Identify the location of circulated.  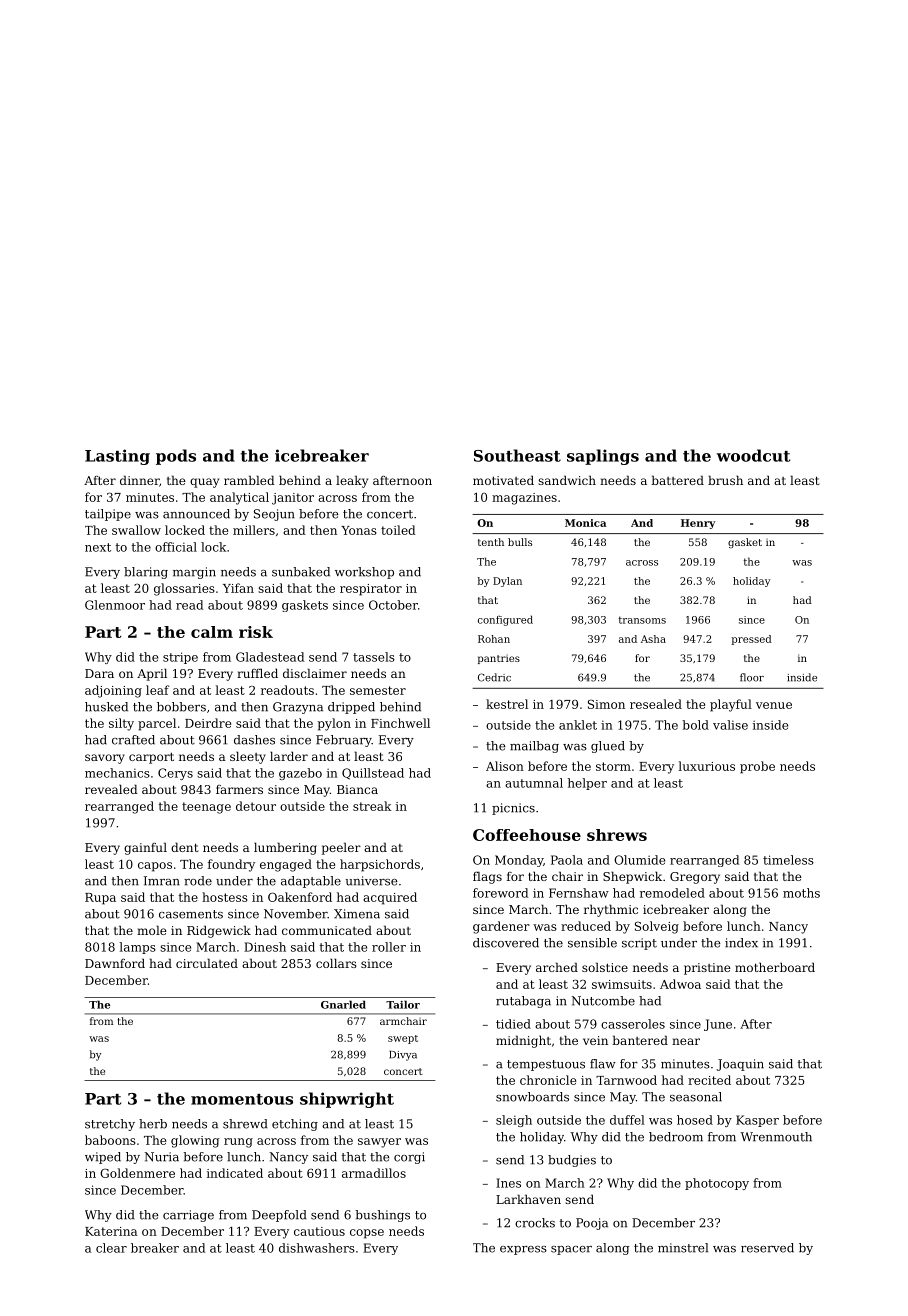
(207, 963).
